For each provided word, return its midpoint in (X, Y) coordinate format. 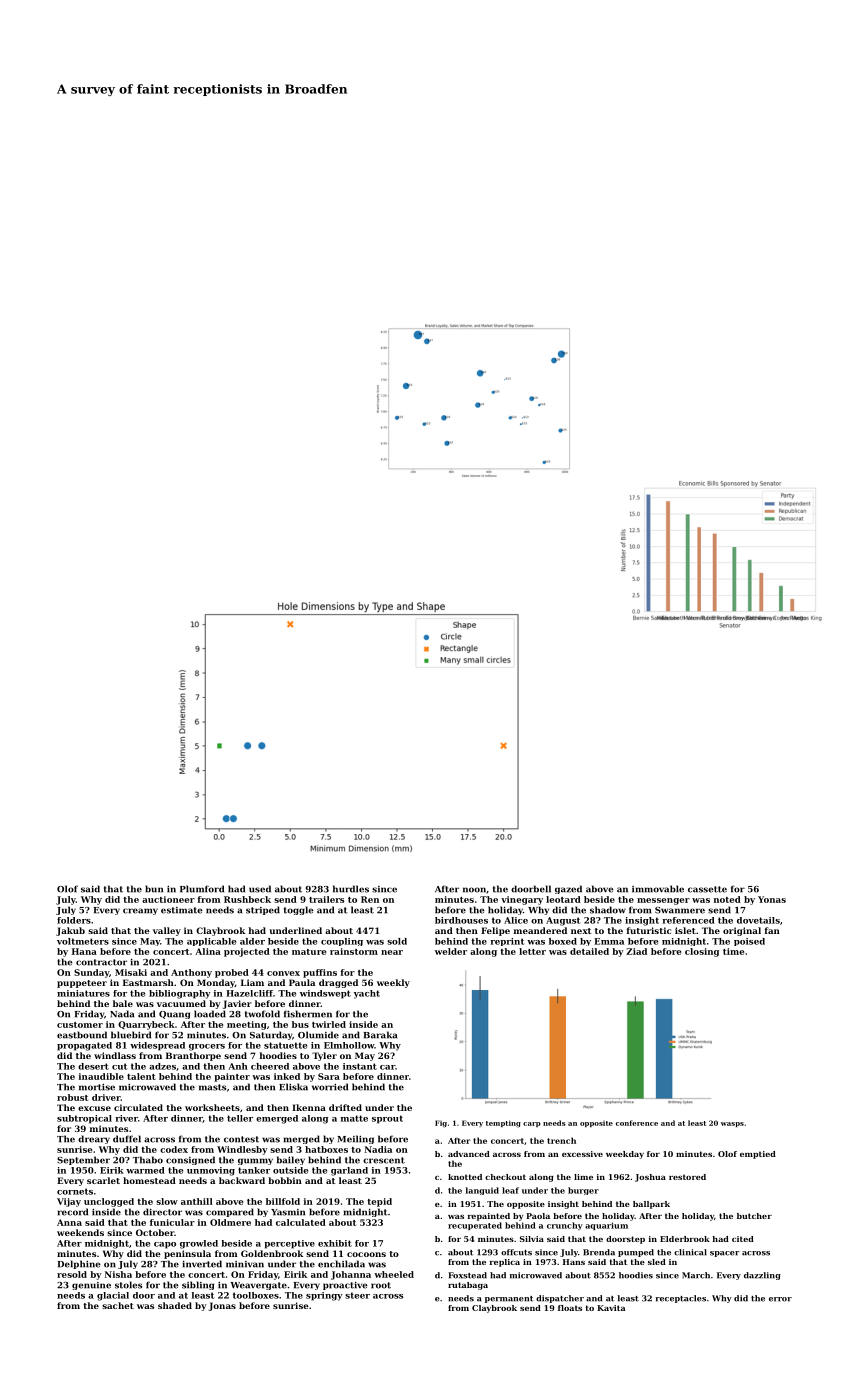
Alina (208, 951)
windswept (325, 994)
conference (637, 1123)
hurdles (351, 889)
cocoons (366, 1254)
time (733, 951)
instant (360, 1066)
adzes (162, 1066)
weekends (80, 1232)
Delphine (79, 1264)
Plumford (202, 889)
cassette (707, 889)
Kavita (611, 1308)
